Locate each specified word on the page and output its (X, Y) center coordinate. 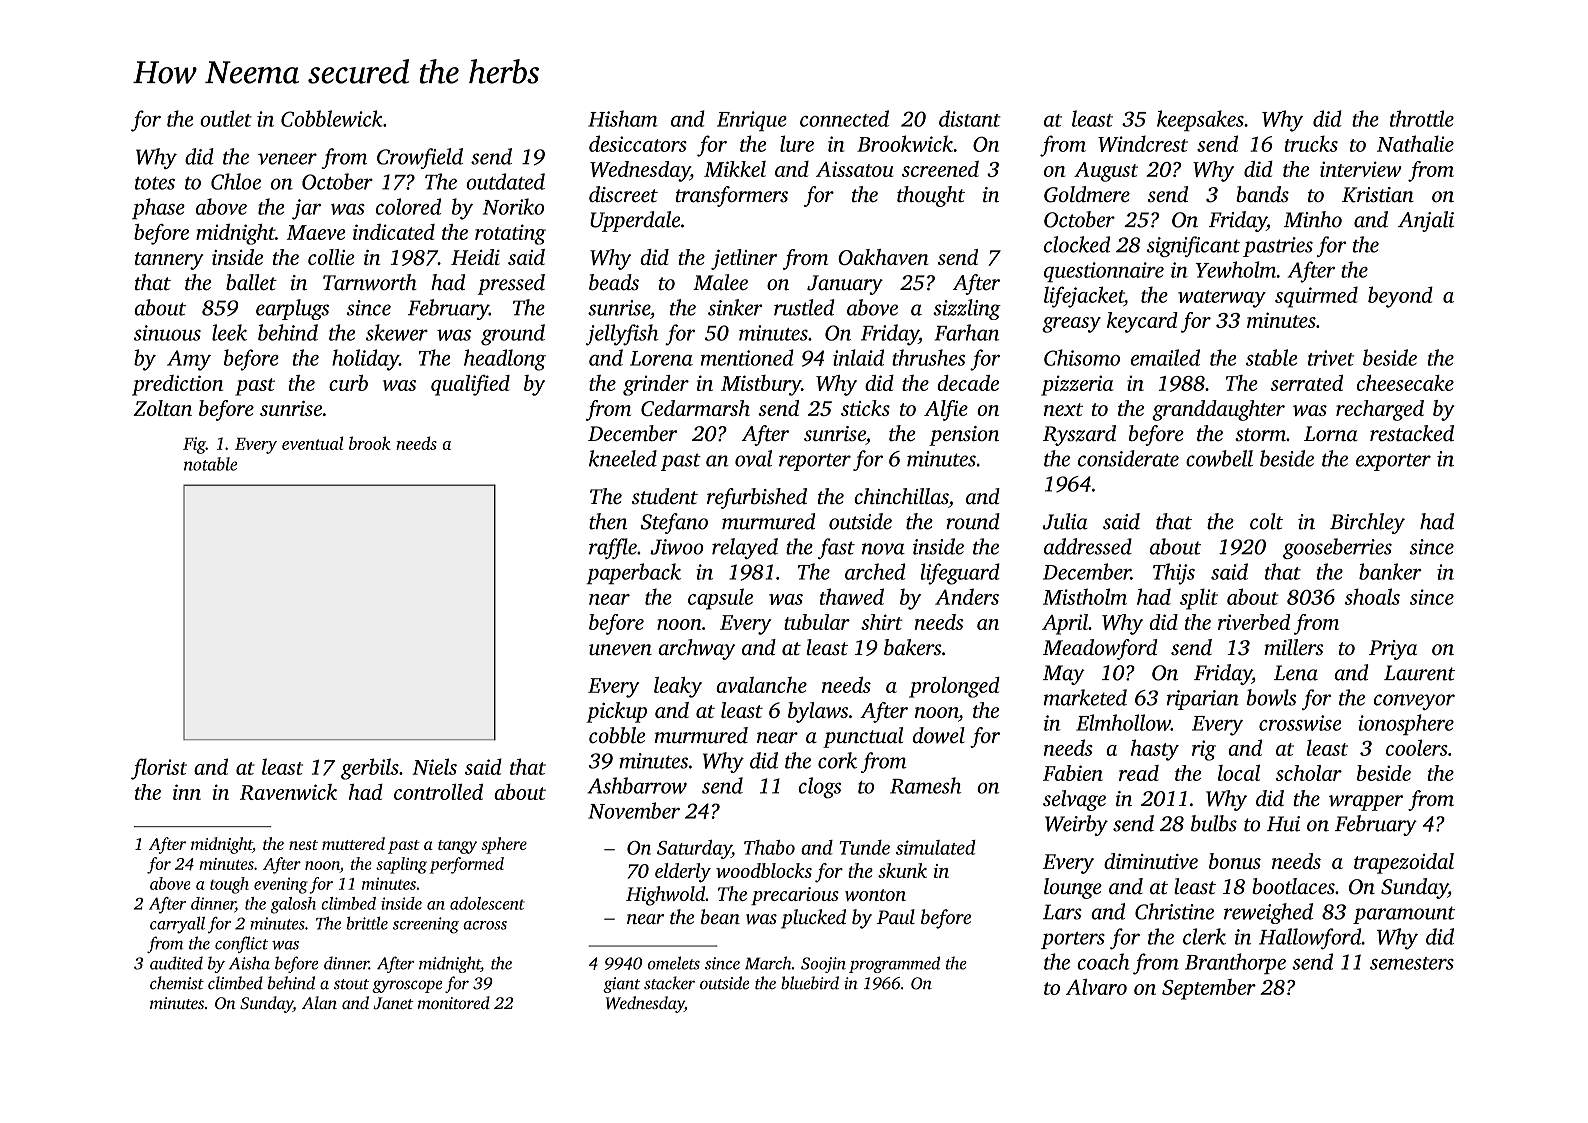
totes (155, 183)
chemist (177, 983)
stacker (669, 983)
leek (229, 332)
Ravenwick (288, 792)
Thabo (769, 847)
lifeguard (960, 574)
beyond (1400, 297)
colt (1266, 521)
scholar (1309, 773)
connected (844, 118)
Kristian (1378, 195)
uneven (620, 649)
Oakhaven (883, 257)
